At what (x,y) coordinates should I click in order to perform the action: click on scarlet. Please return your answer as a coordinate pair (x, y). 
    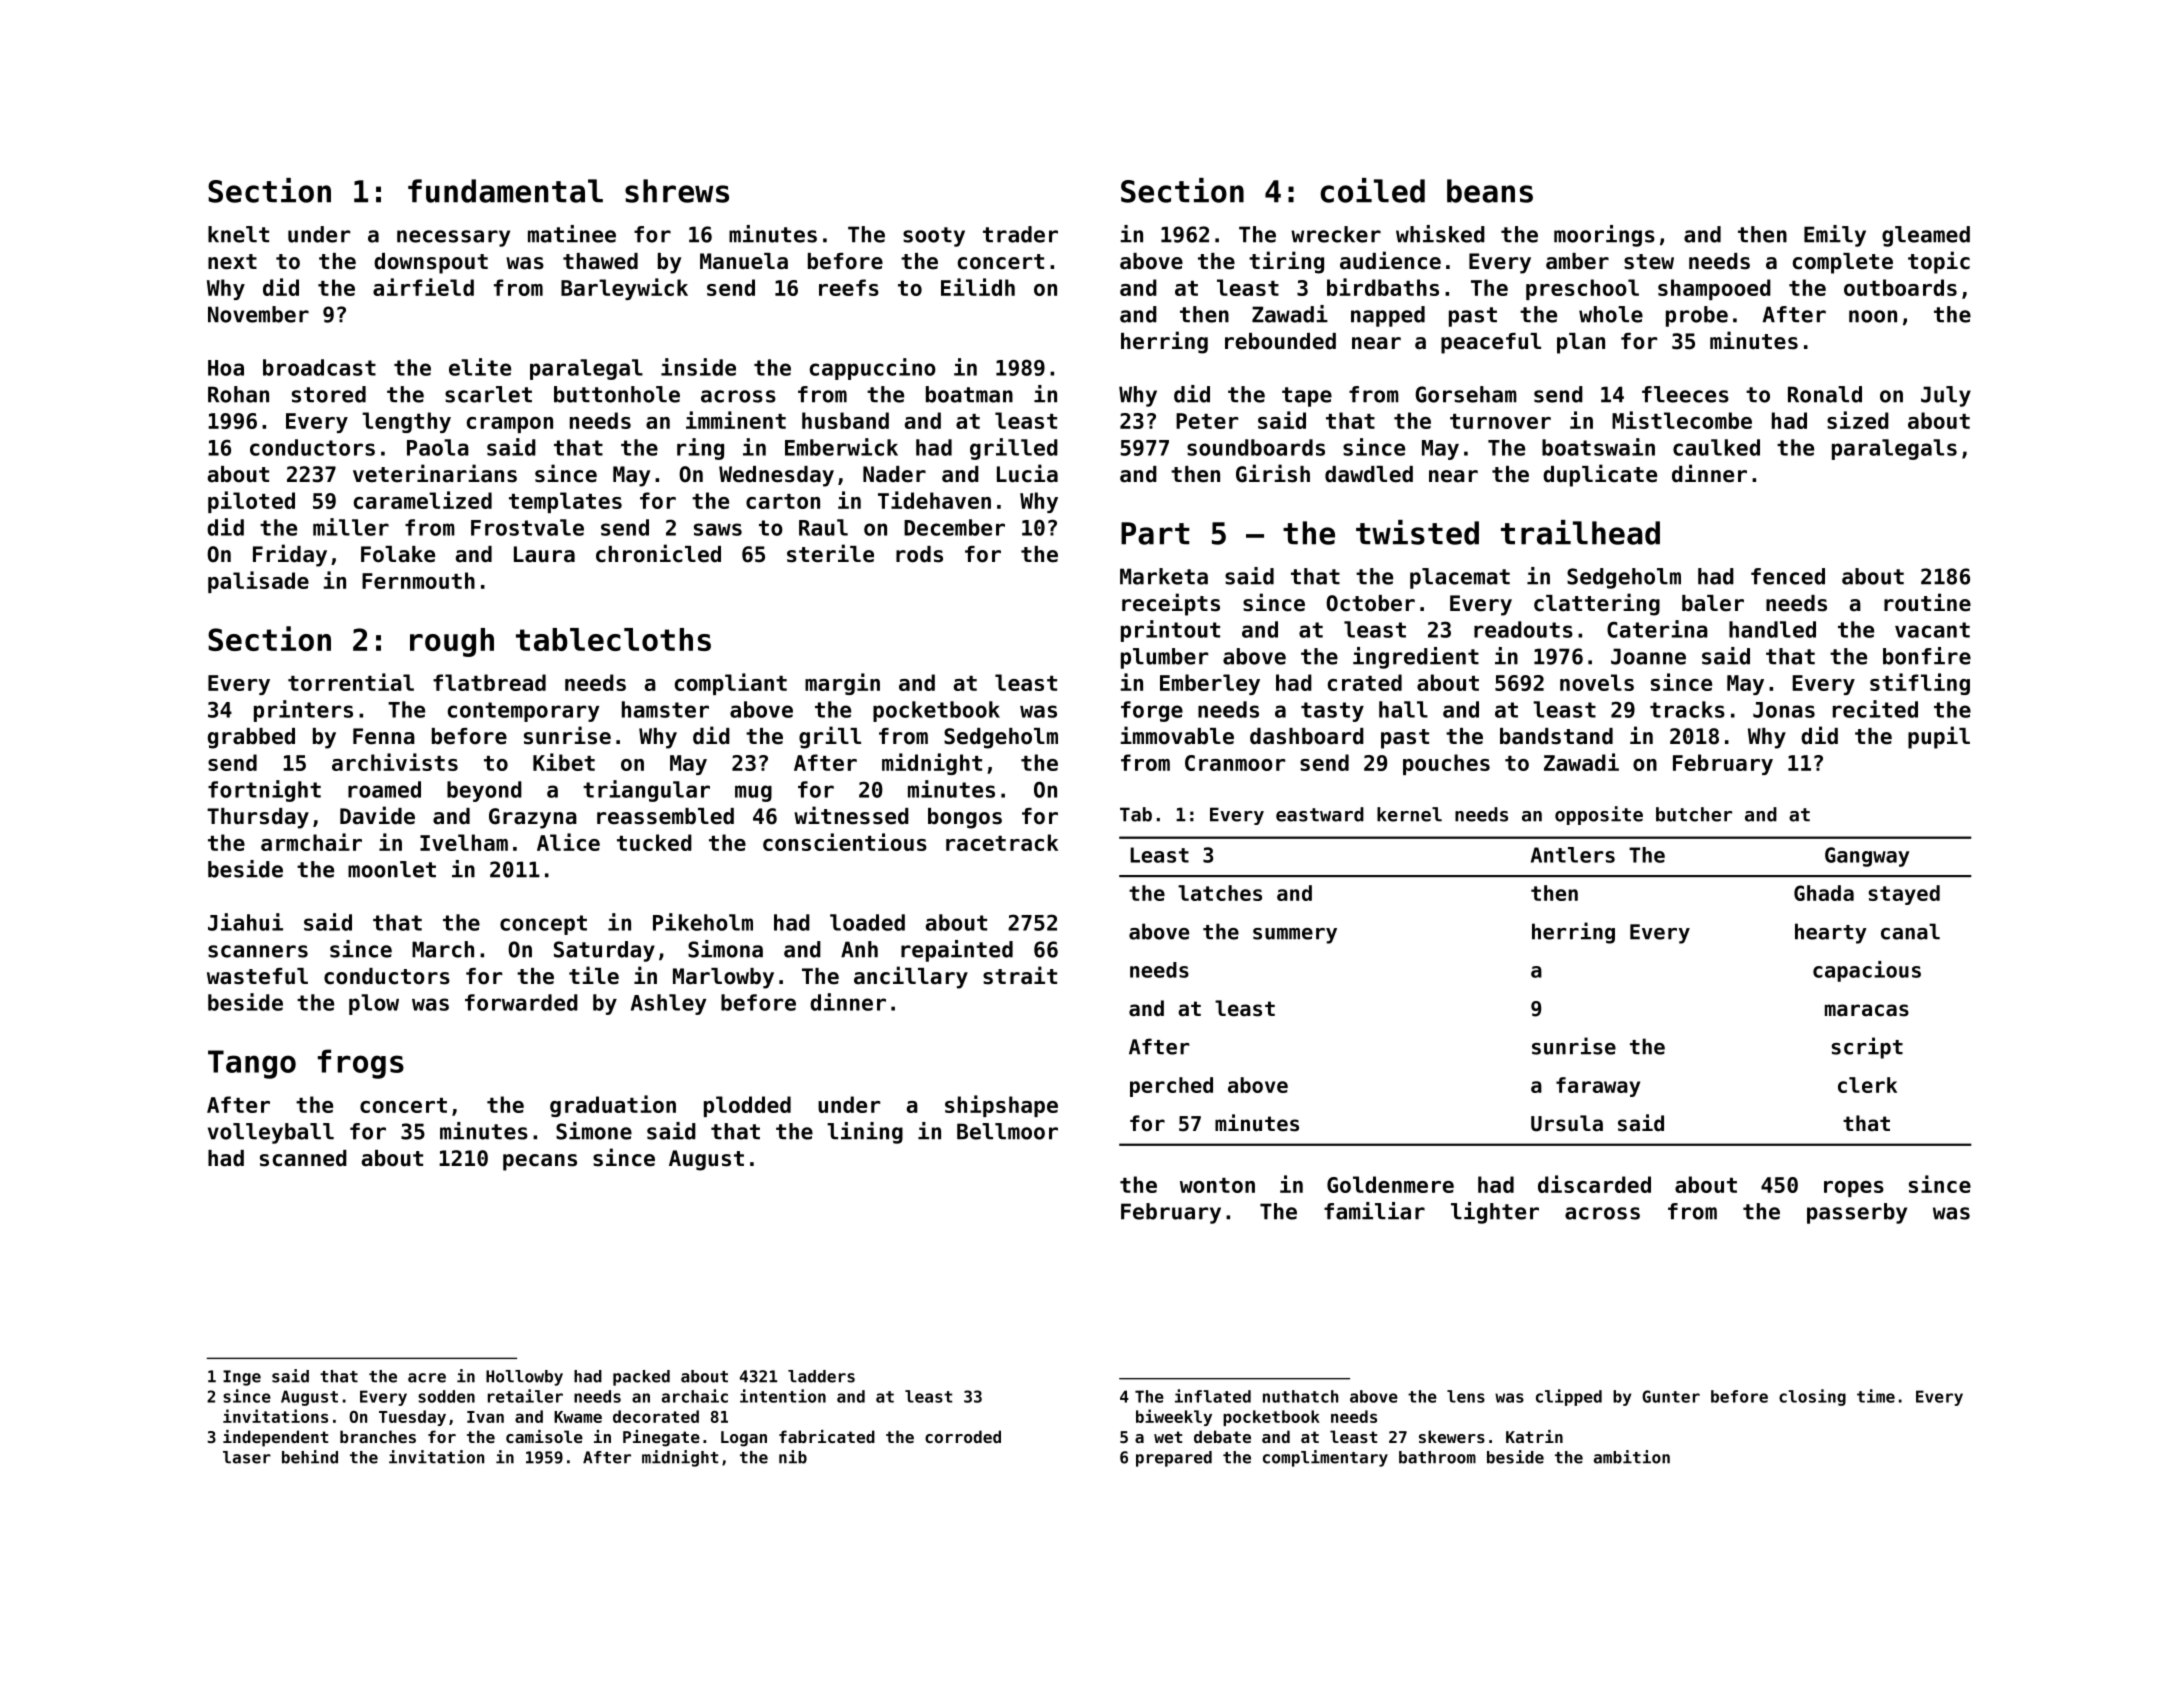
    Looking at the image, I should click on (488, 394).
